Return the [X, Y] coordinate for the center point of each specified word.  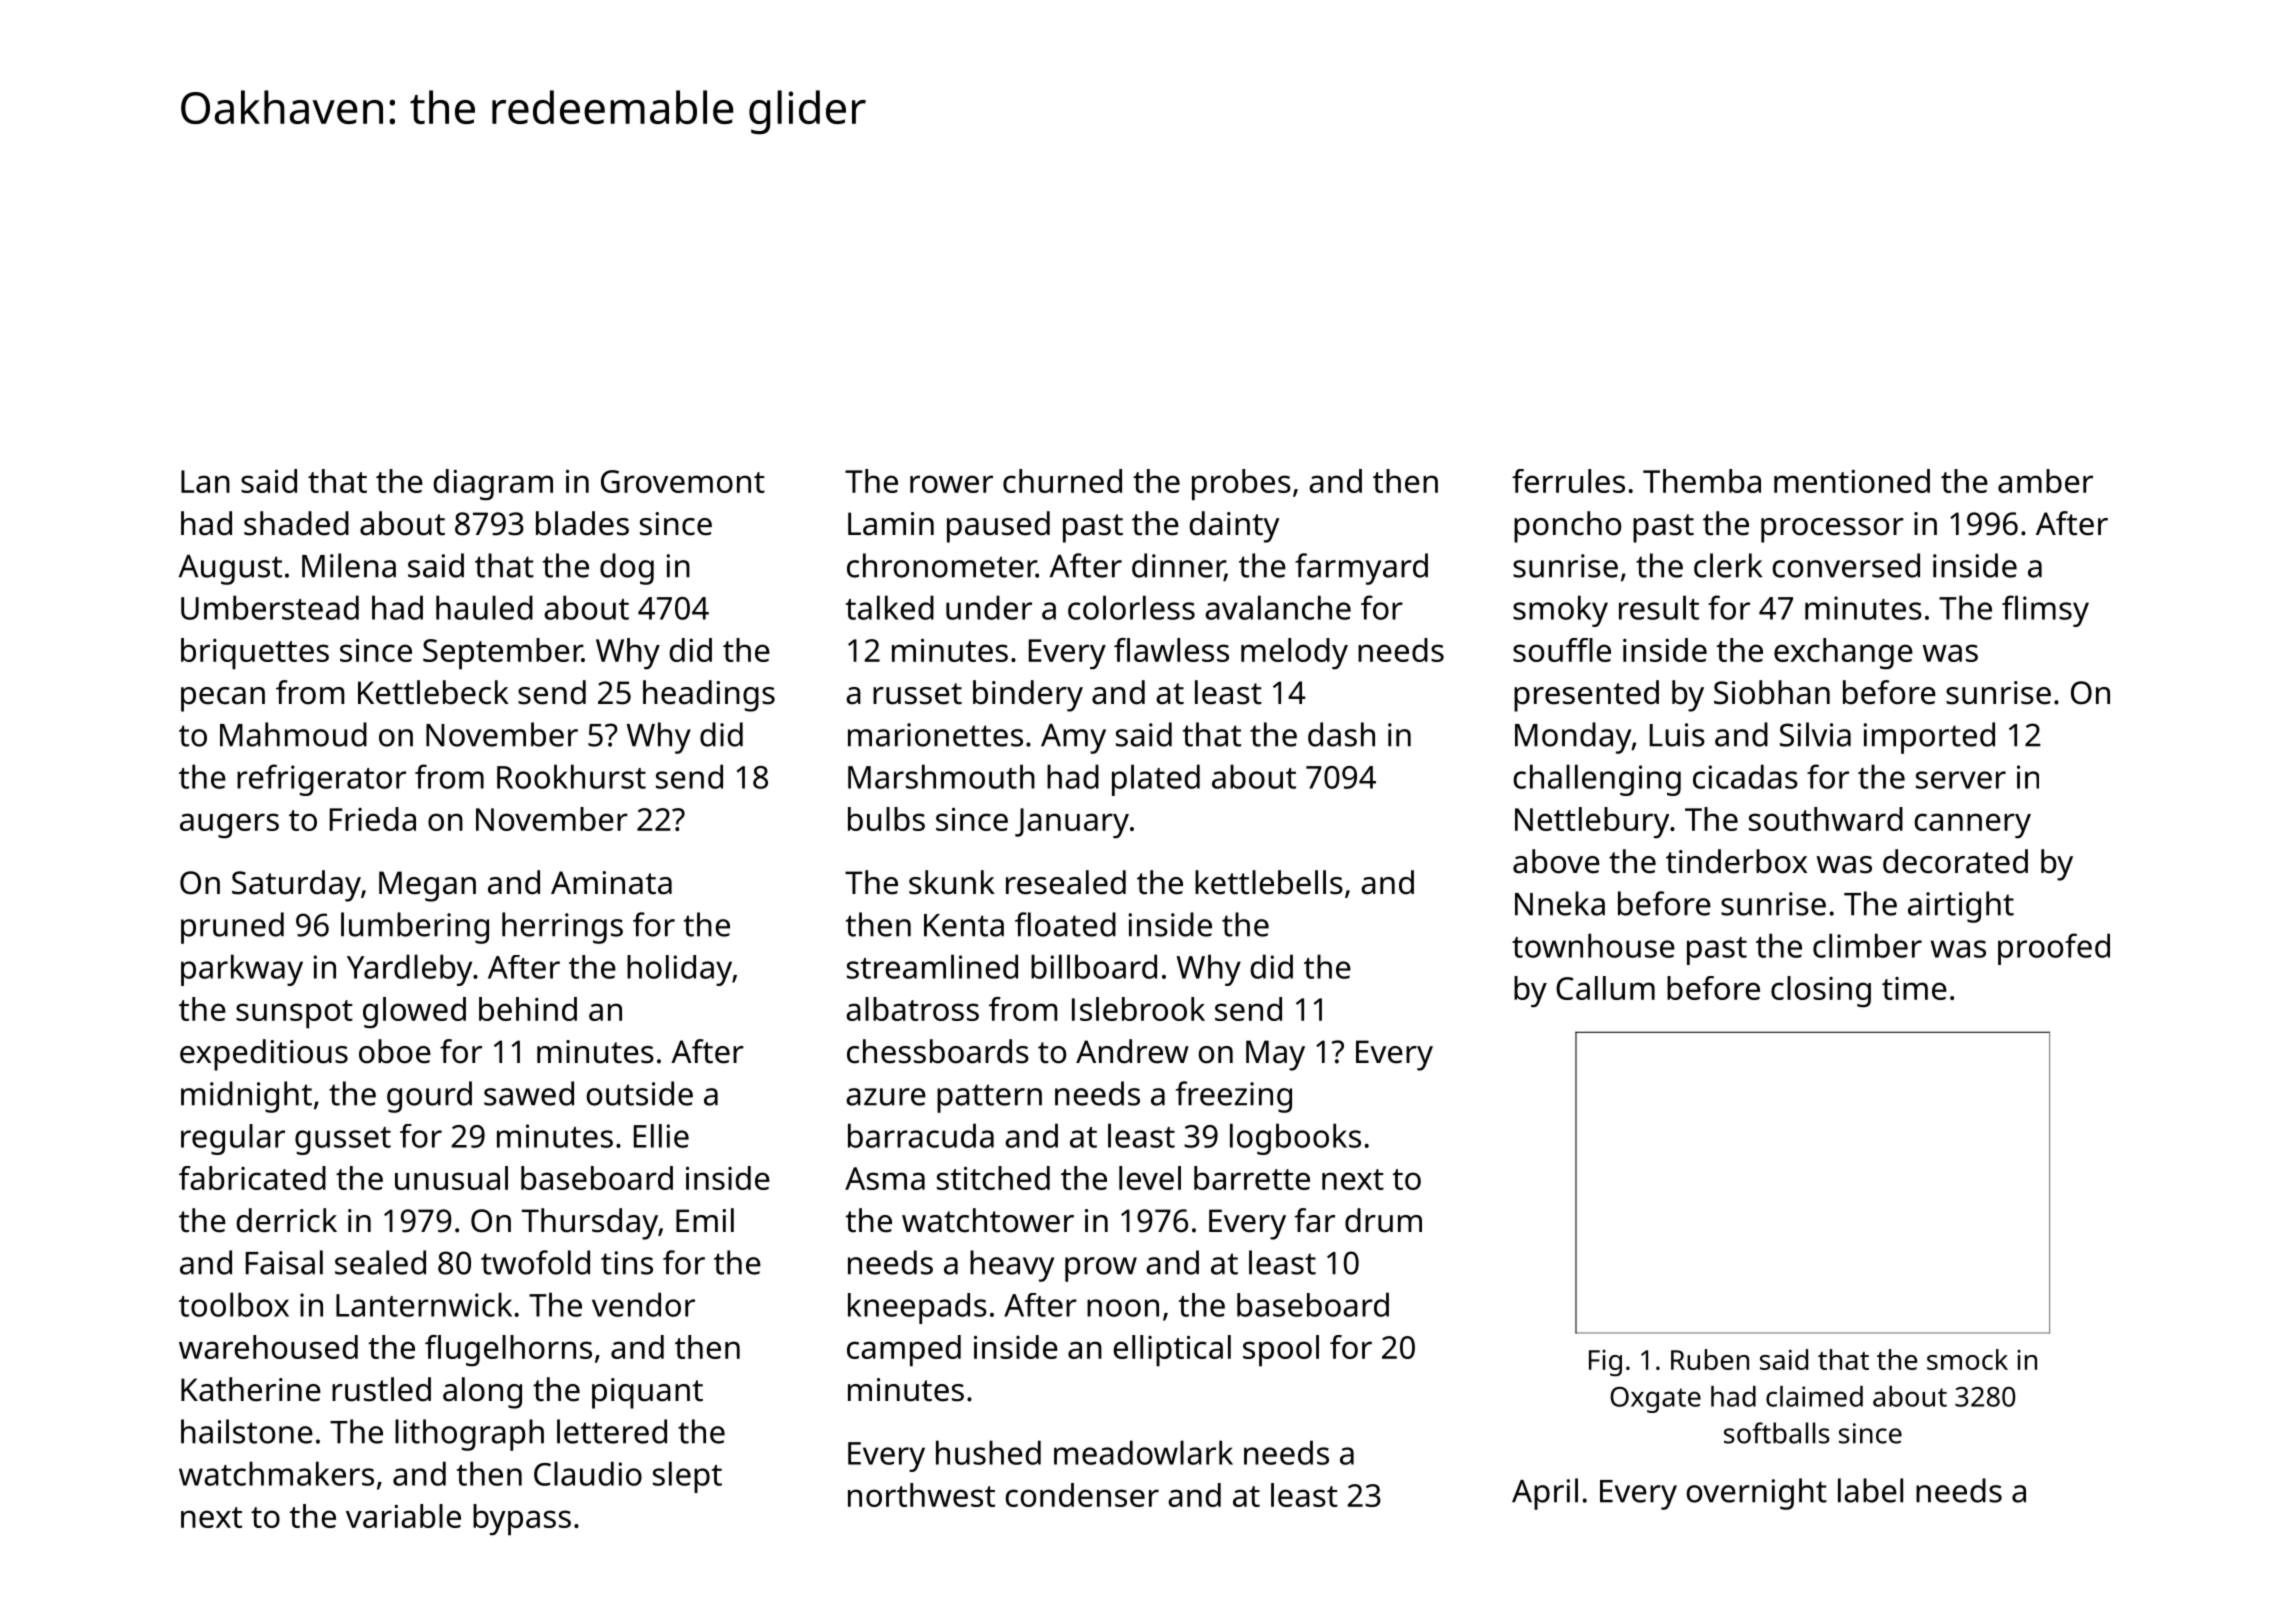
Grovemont [683, 481]
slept [687, 1477]
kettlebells [1269, 882]
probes [1241, 485]
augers [229, 826]
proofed [2054, 949]
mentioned [1852, 481]
